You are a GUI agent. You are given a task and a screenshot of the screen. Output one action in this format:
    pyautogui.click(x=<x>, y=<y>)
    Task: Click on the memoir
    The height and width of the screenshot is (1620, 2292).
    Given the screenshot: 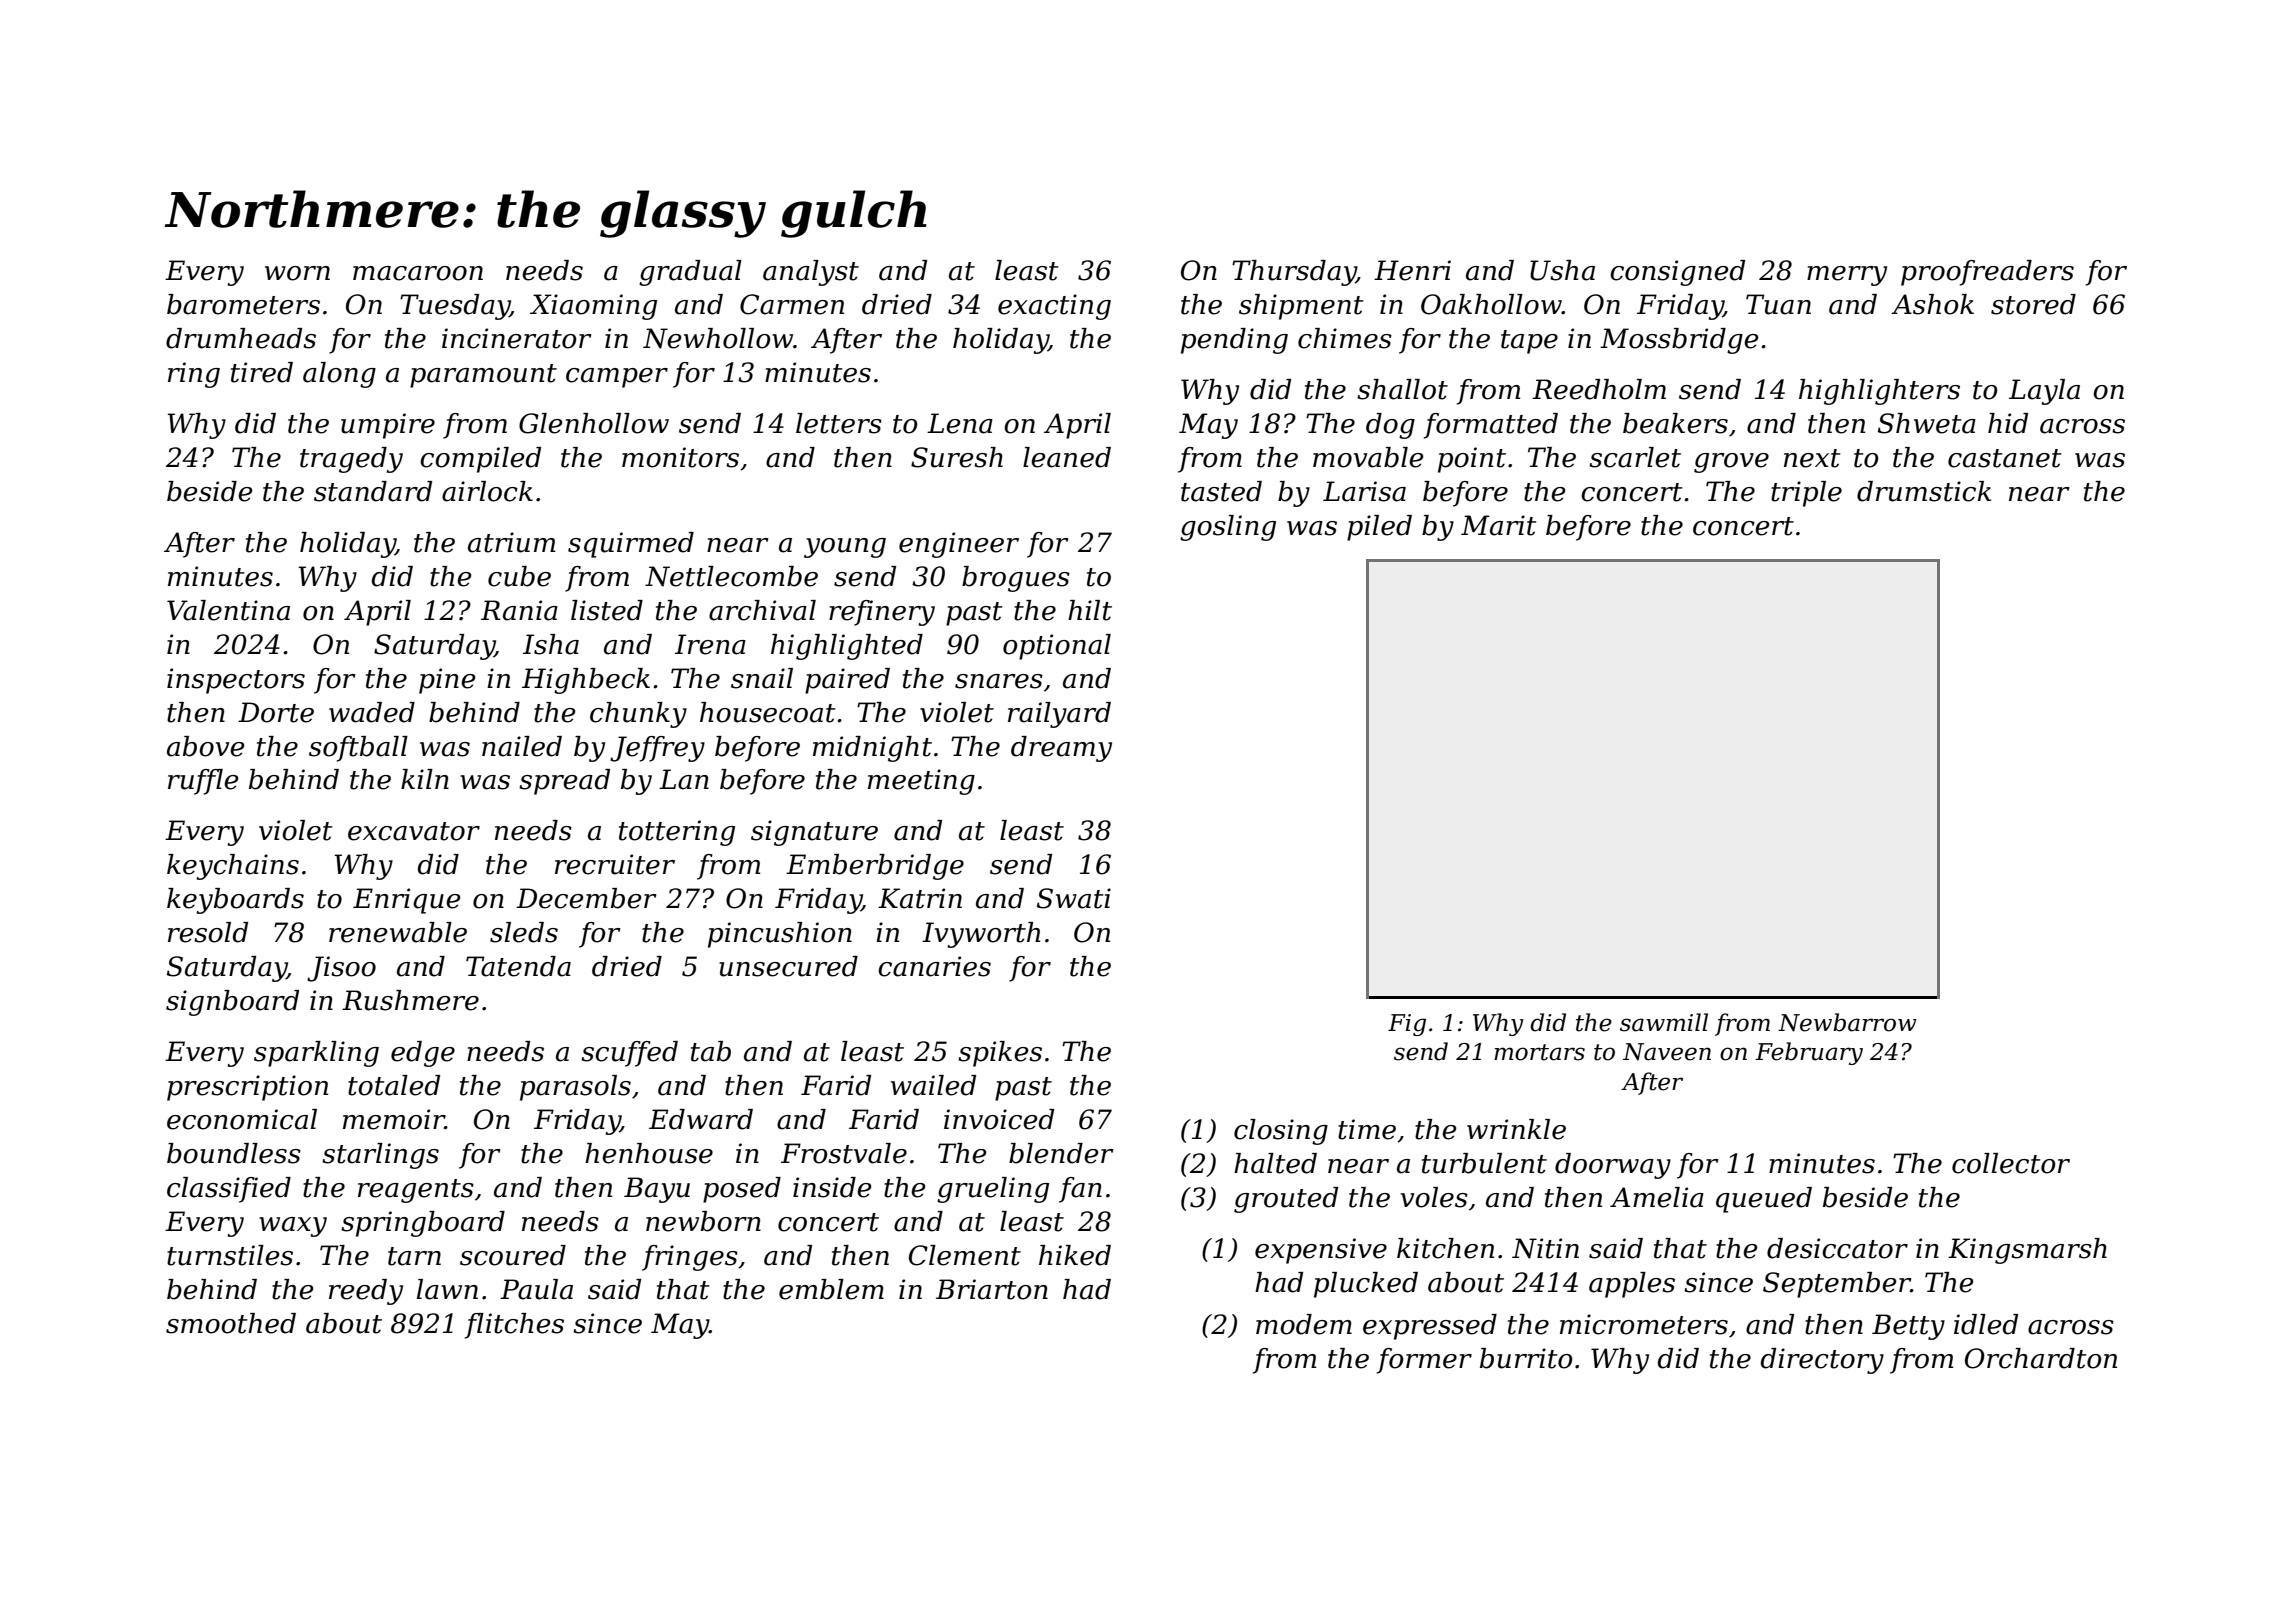 What is the action you would take?
    pyautogui.click(x=394, y=1119)
